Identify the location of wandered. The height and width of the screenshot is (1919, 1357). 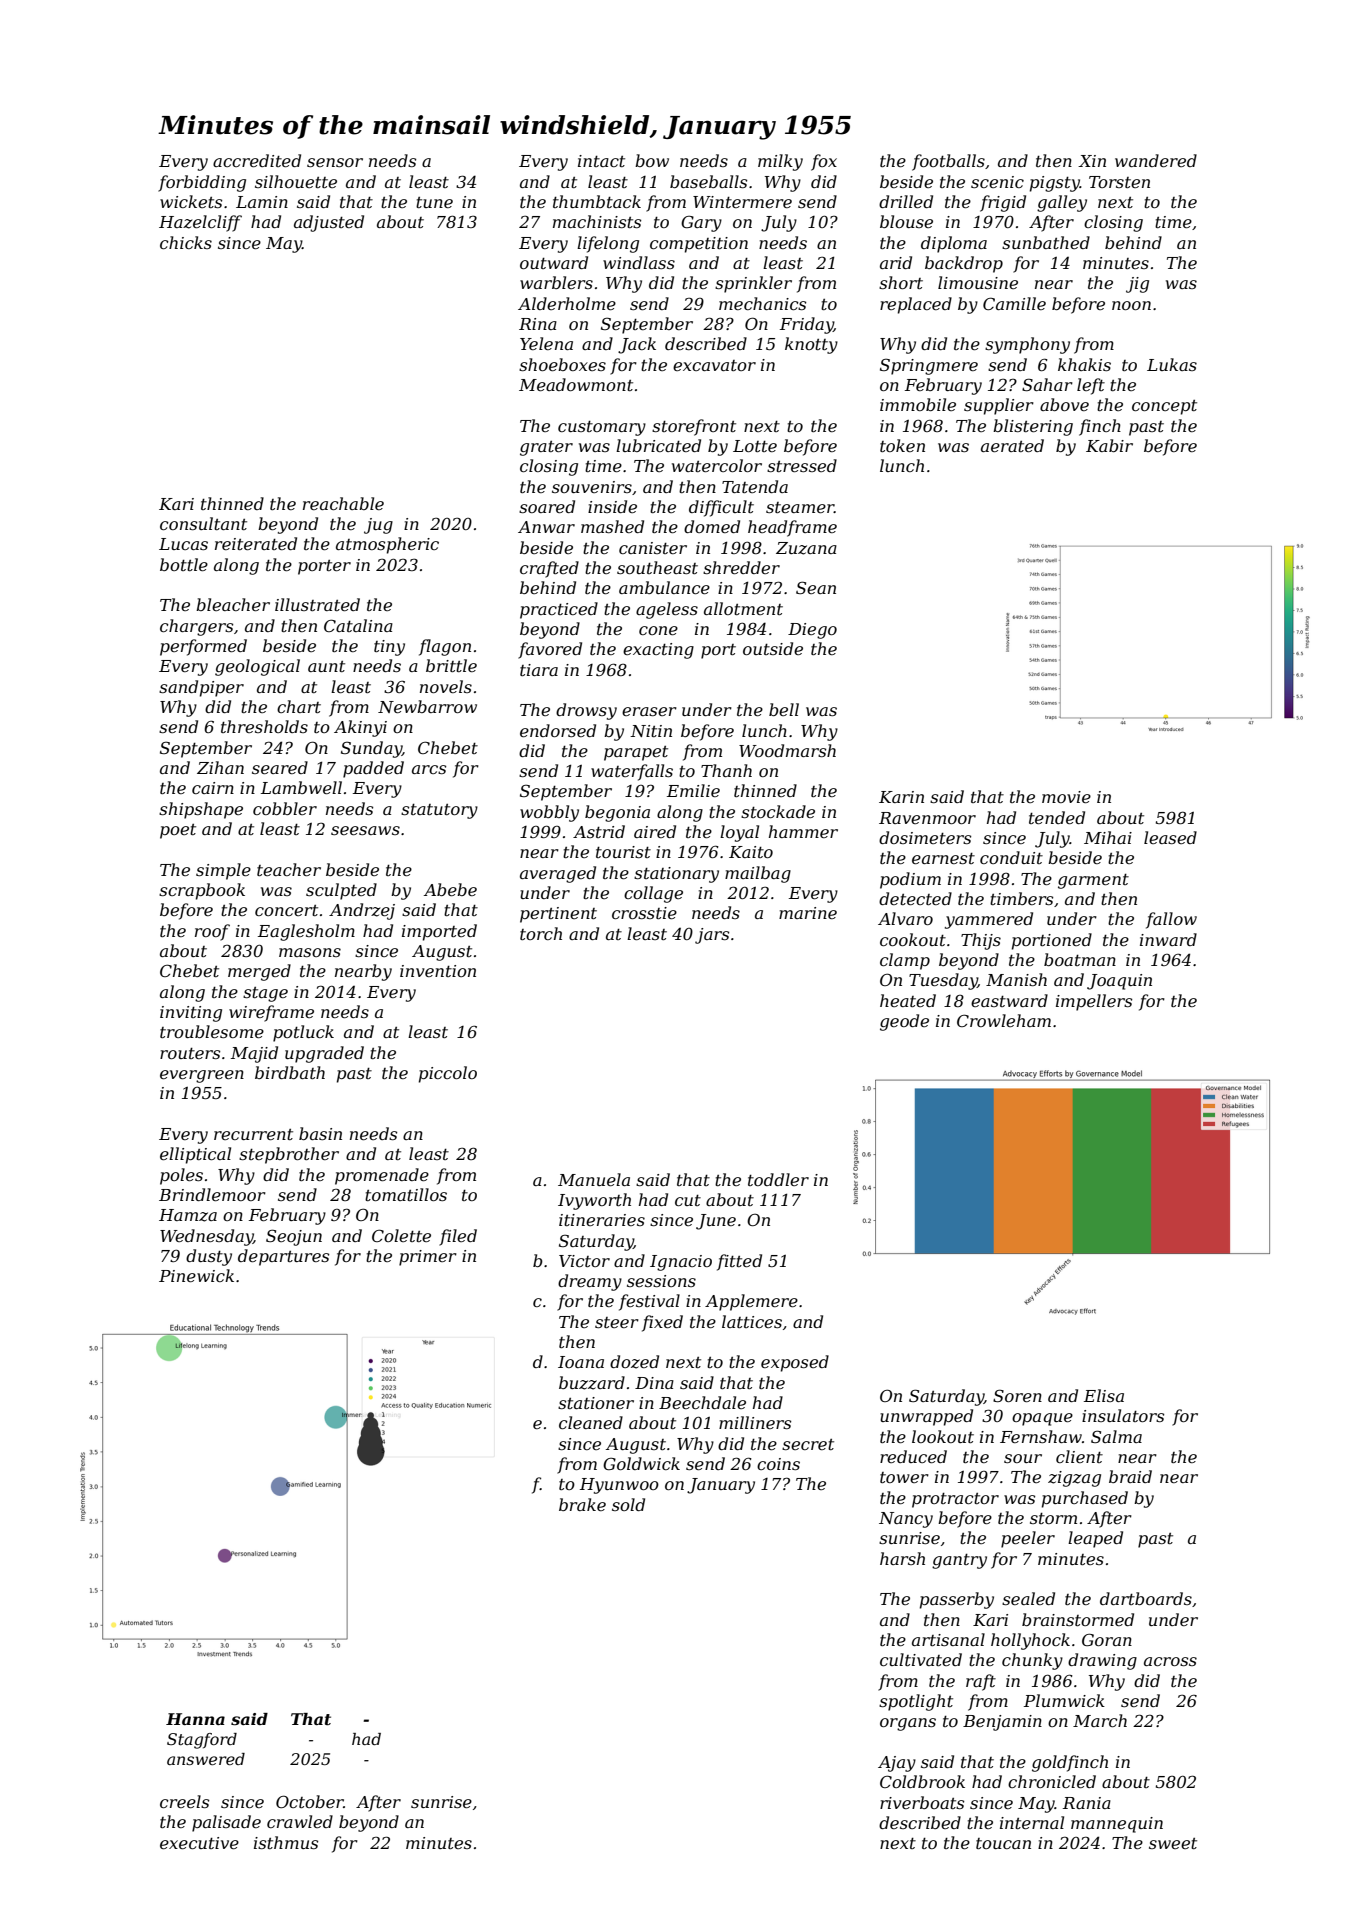
(1156, 160).
